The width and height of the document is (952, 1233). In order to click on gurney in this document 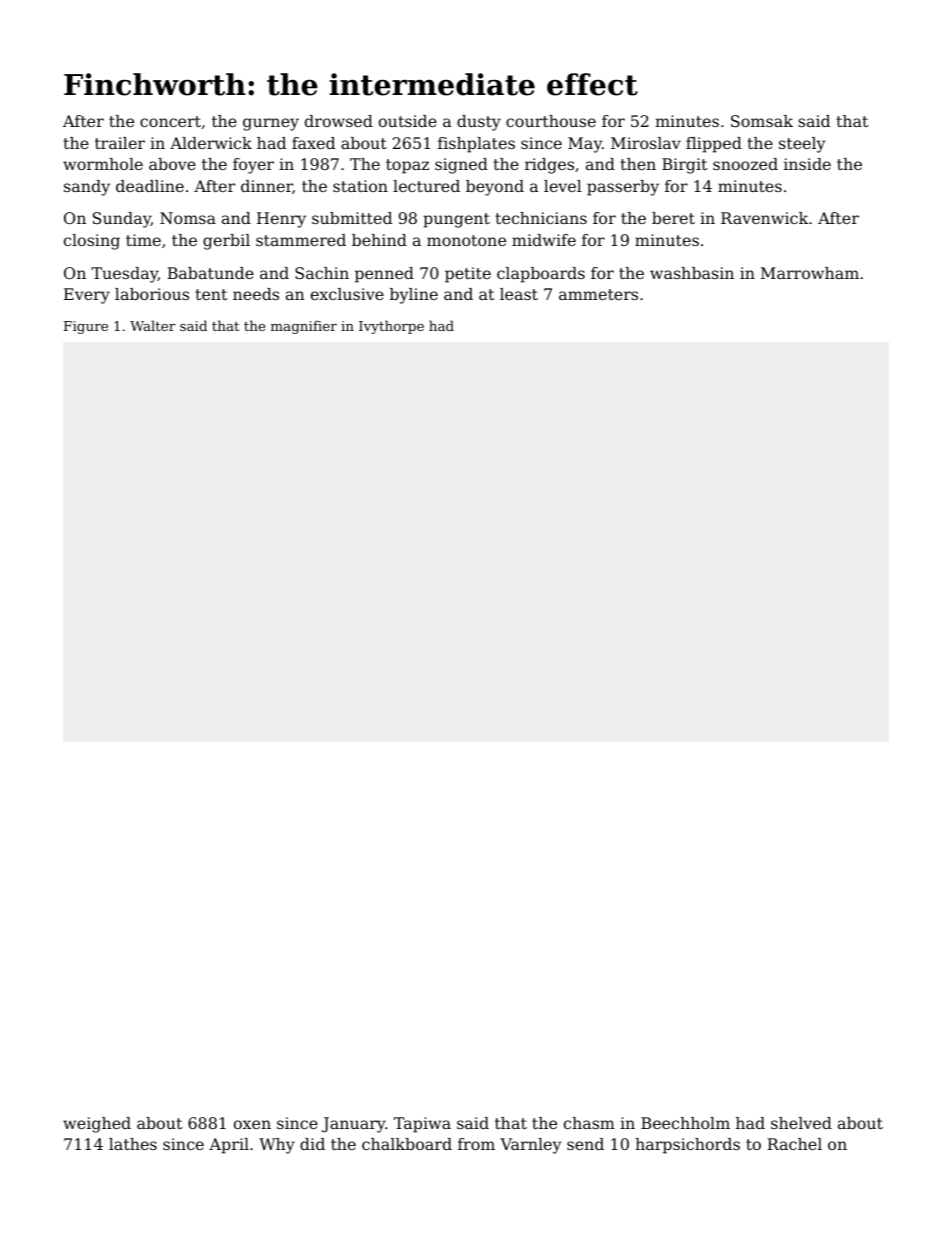, I will do `click(271, 124)`.
